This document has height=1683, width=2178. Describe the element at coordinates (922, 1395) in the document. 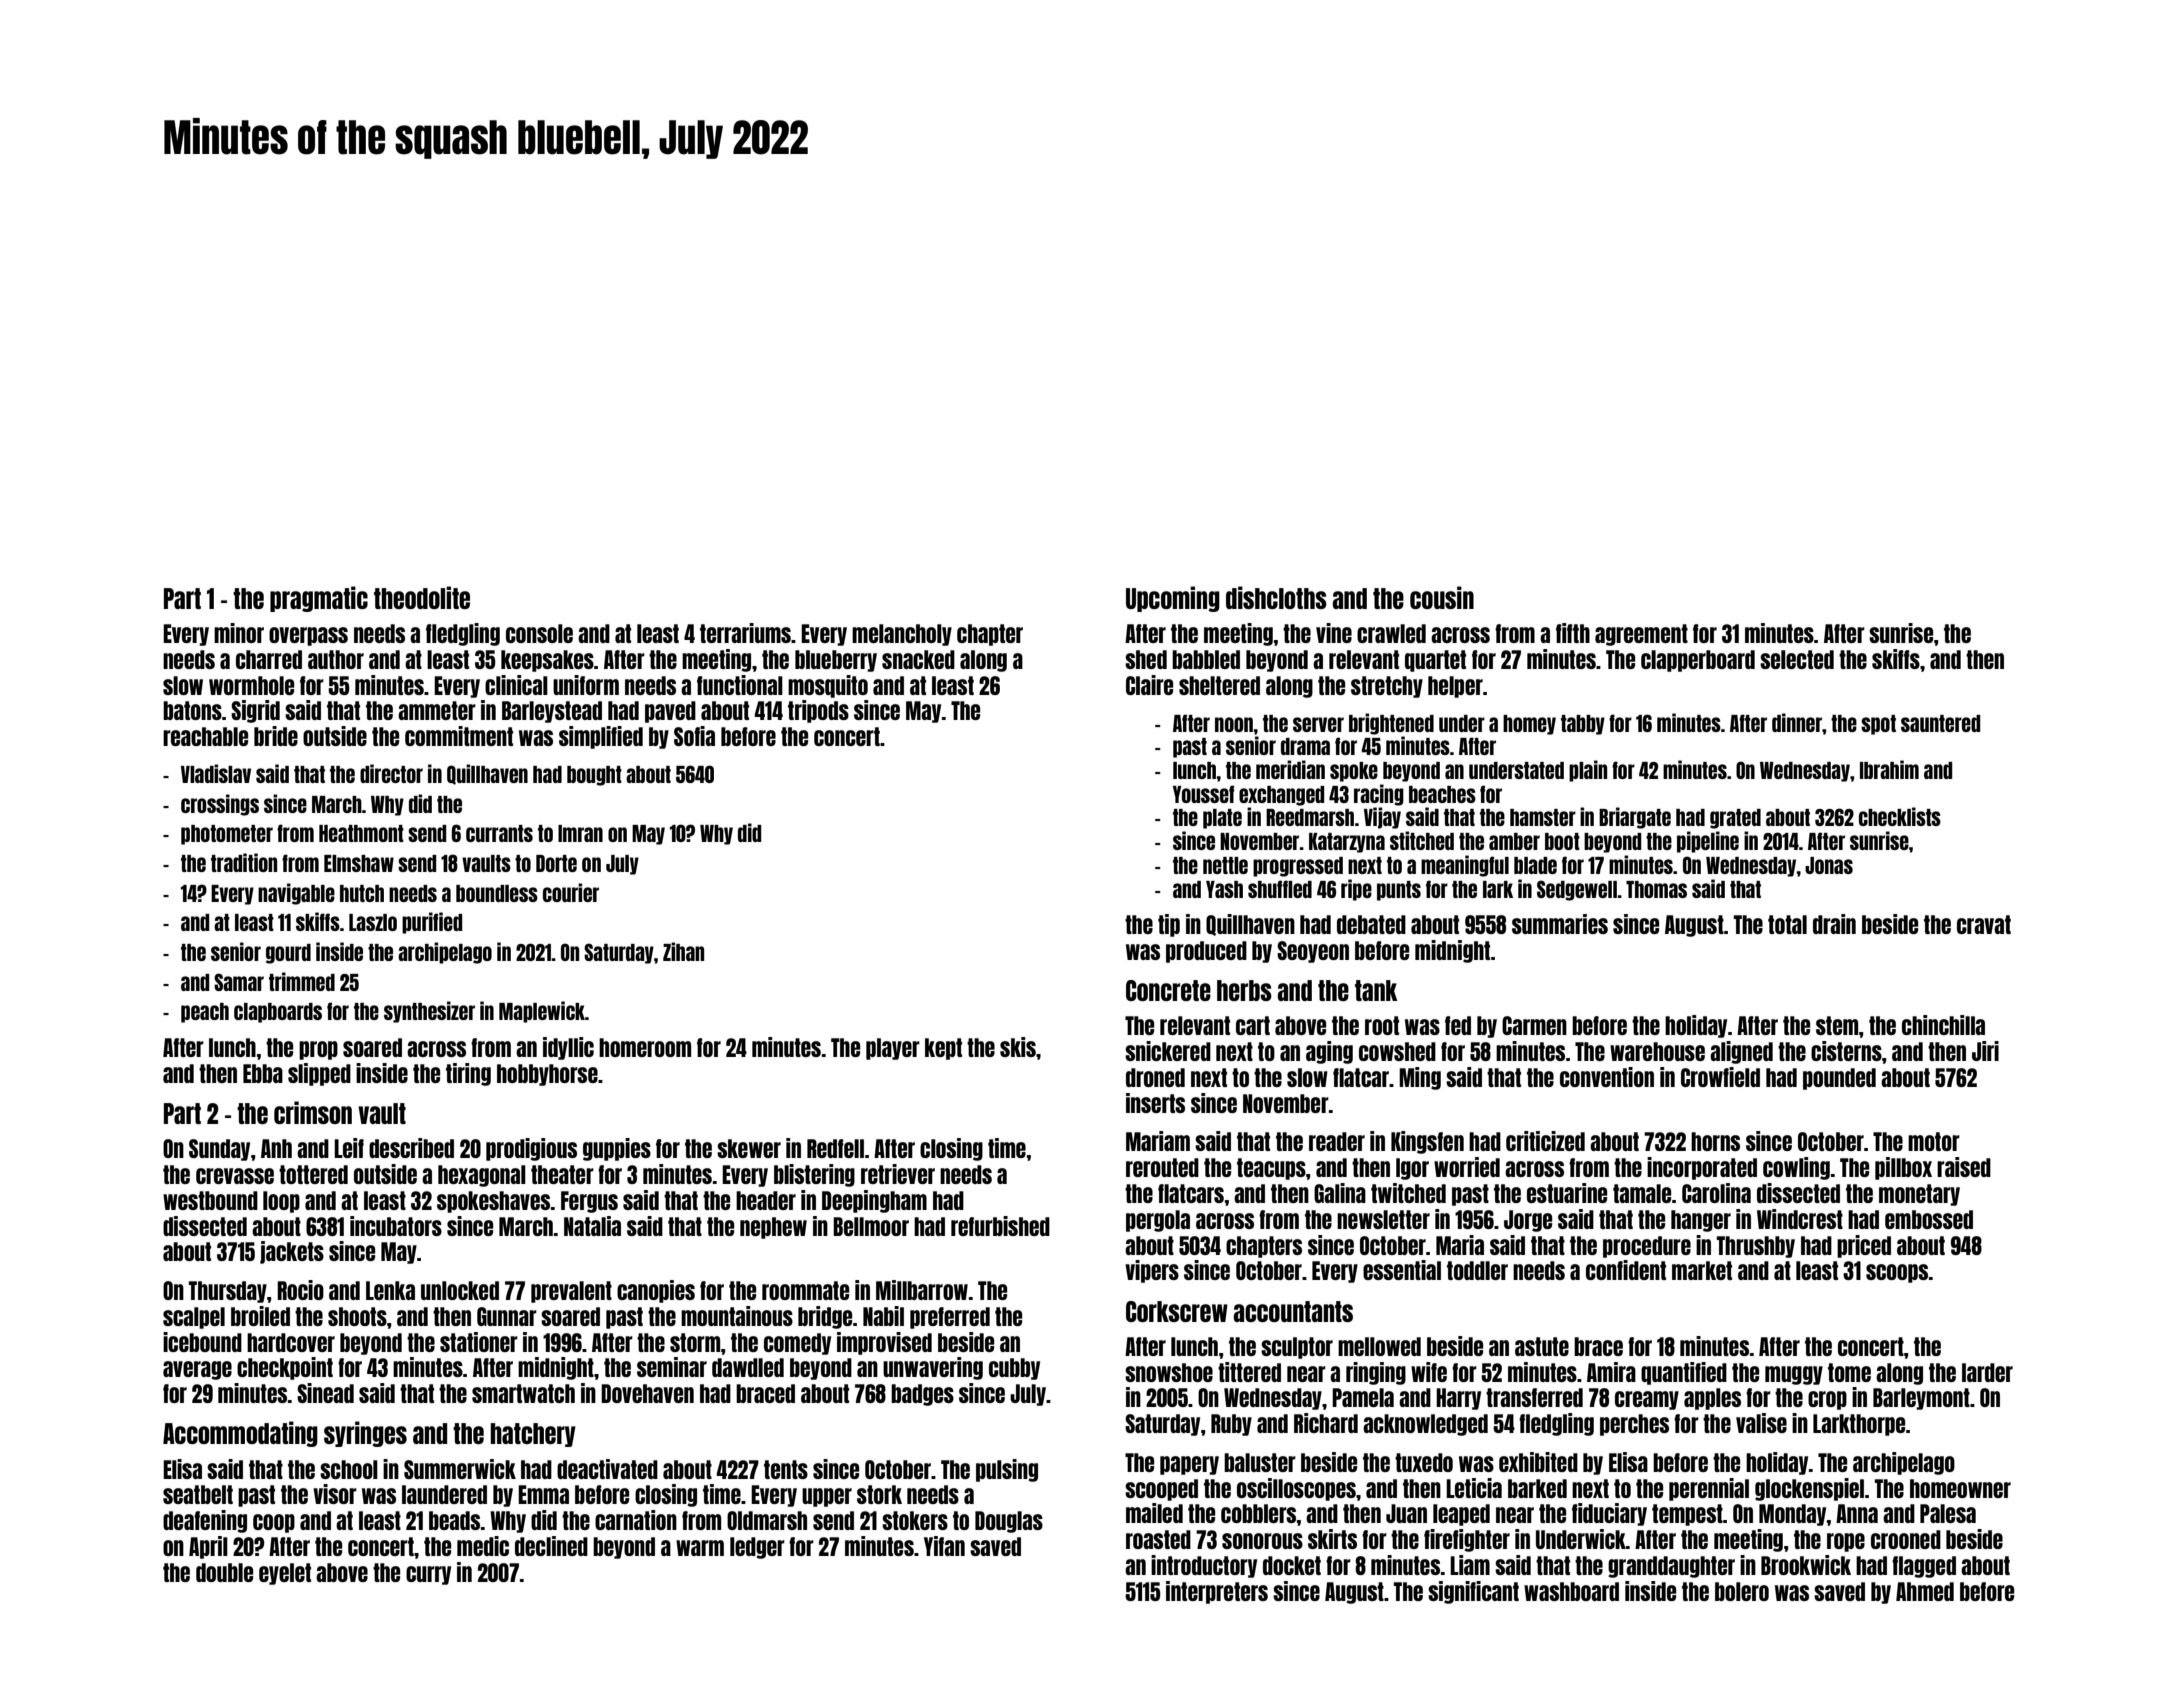

I see `badges` at that location.
